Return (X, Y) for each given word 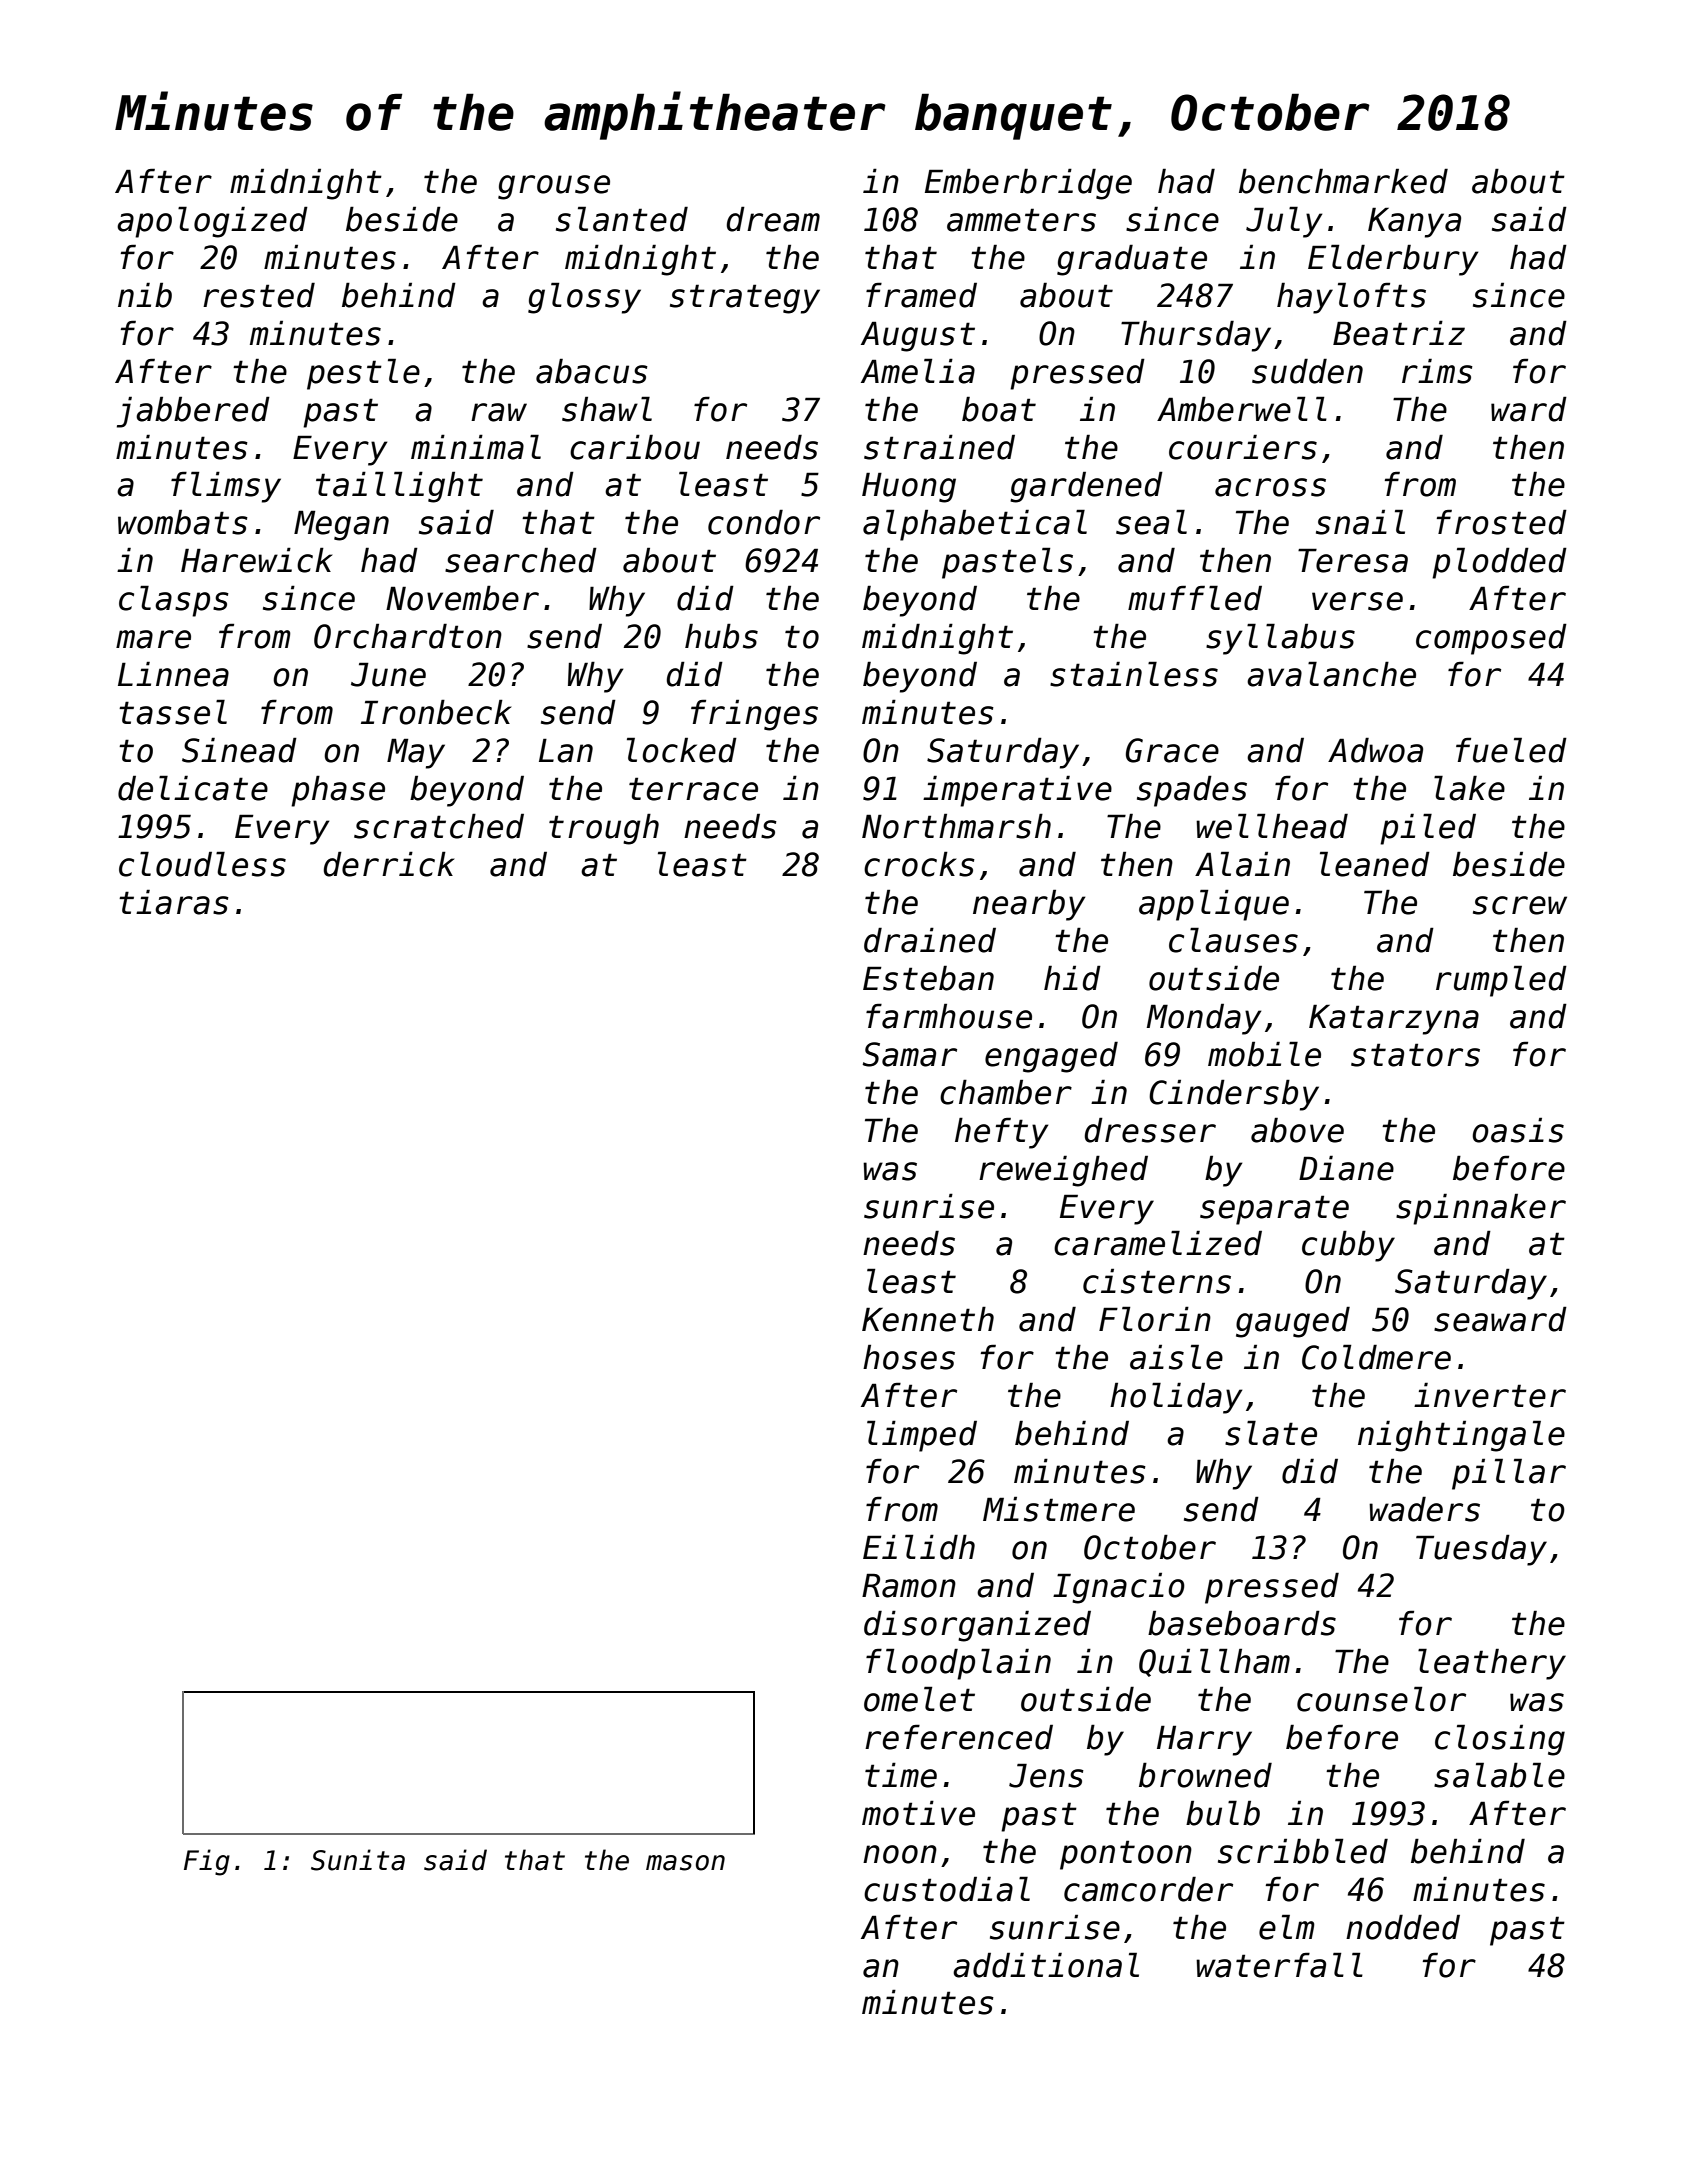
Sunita (358, 1860)
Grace (1172, 750)
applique (1214, 905)
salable (1499, 1775)
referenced (959, 1737)
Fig (207, 1862)
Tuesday (1481, 1550)
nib (145, 295)
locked (682, 750)
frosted (1502, 522)
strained (939, 447)
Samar (909, 1054)
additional (1046, 1965)
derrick (389, 864)
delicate (193, 788)
